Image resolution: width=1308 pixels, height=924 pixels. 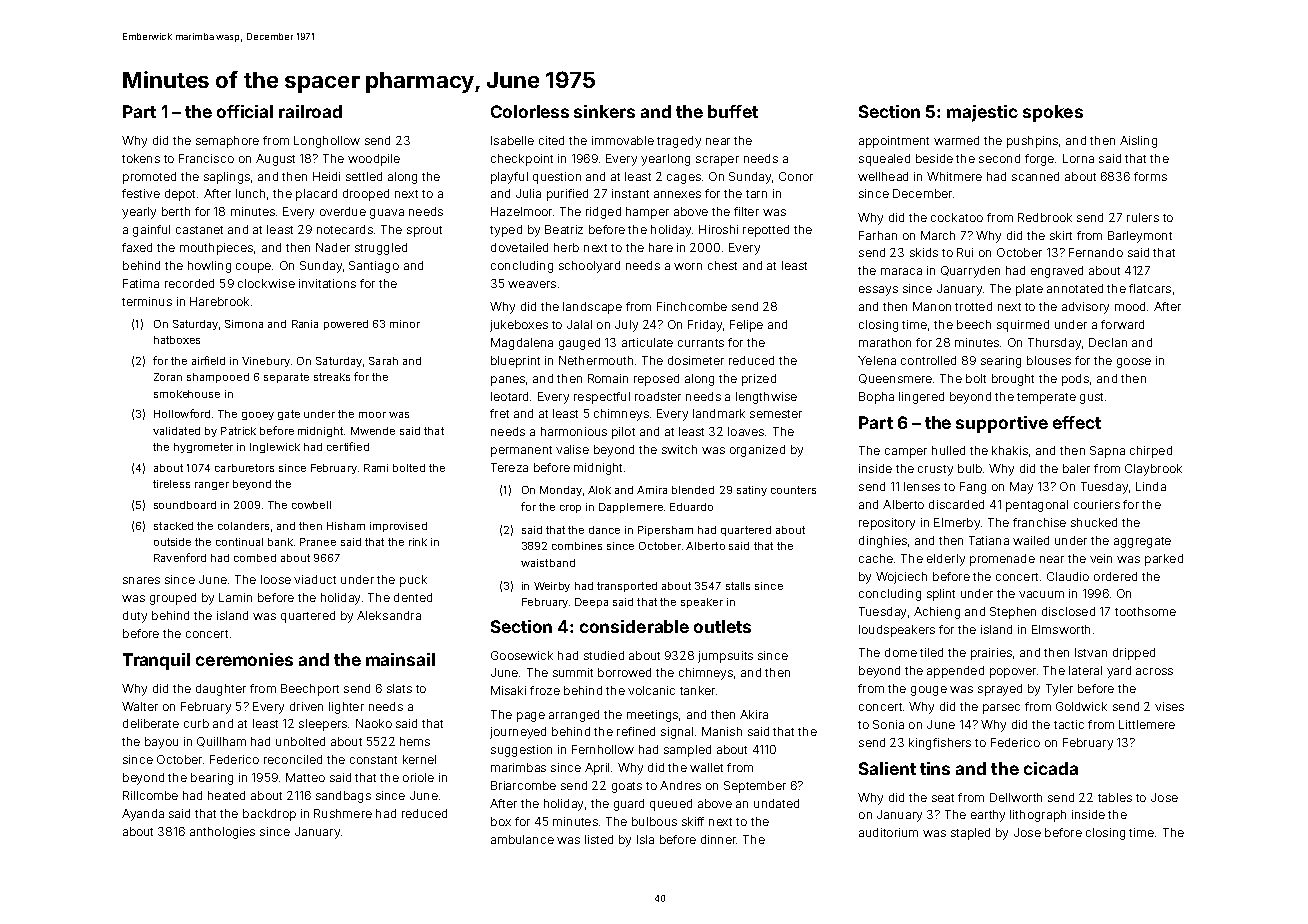 I want to click on stapled, so click(x=970, y=834).
